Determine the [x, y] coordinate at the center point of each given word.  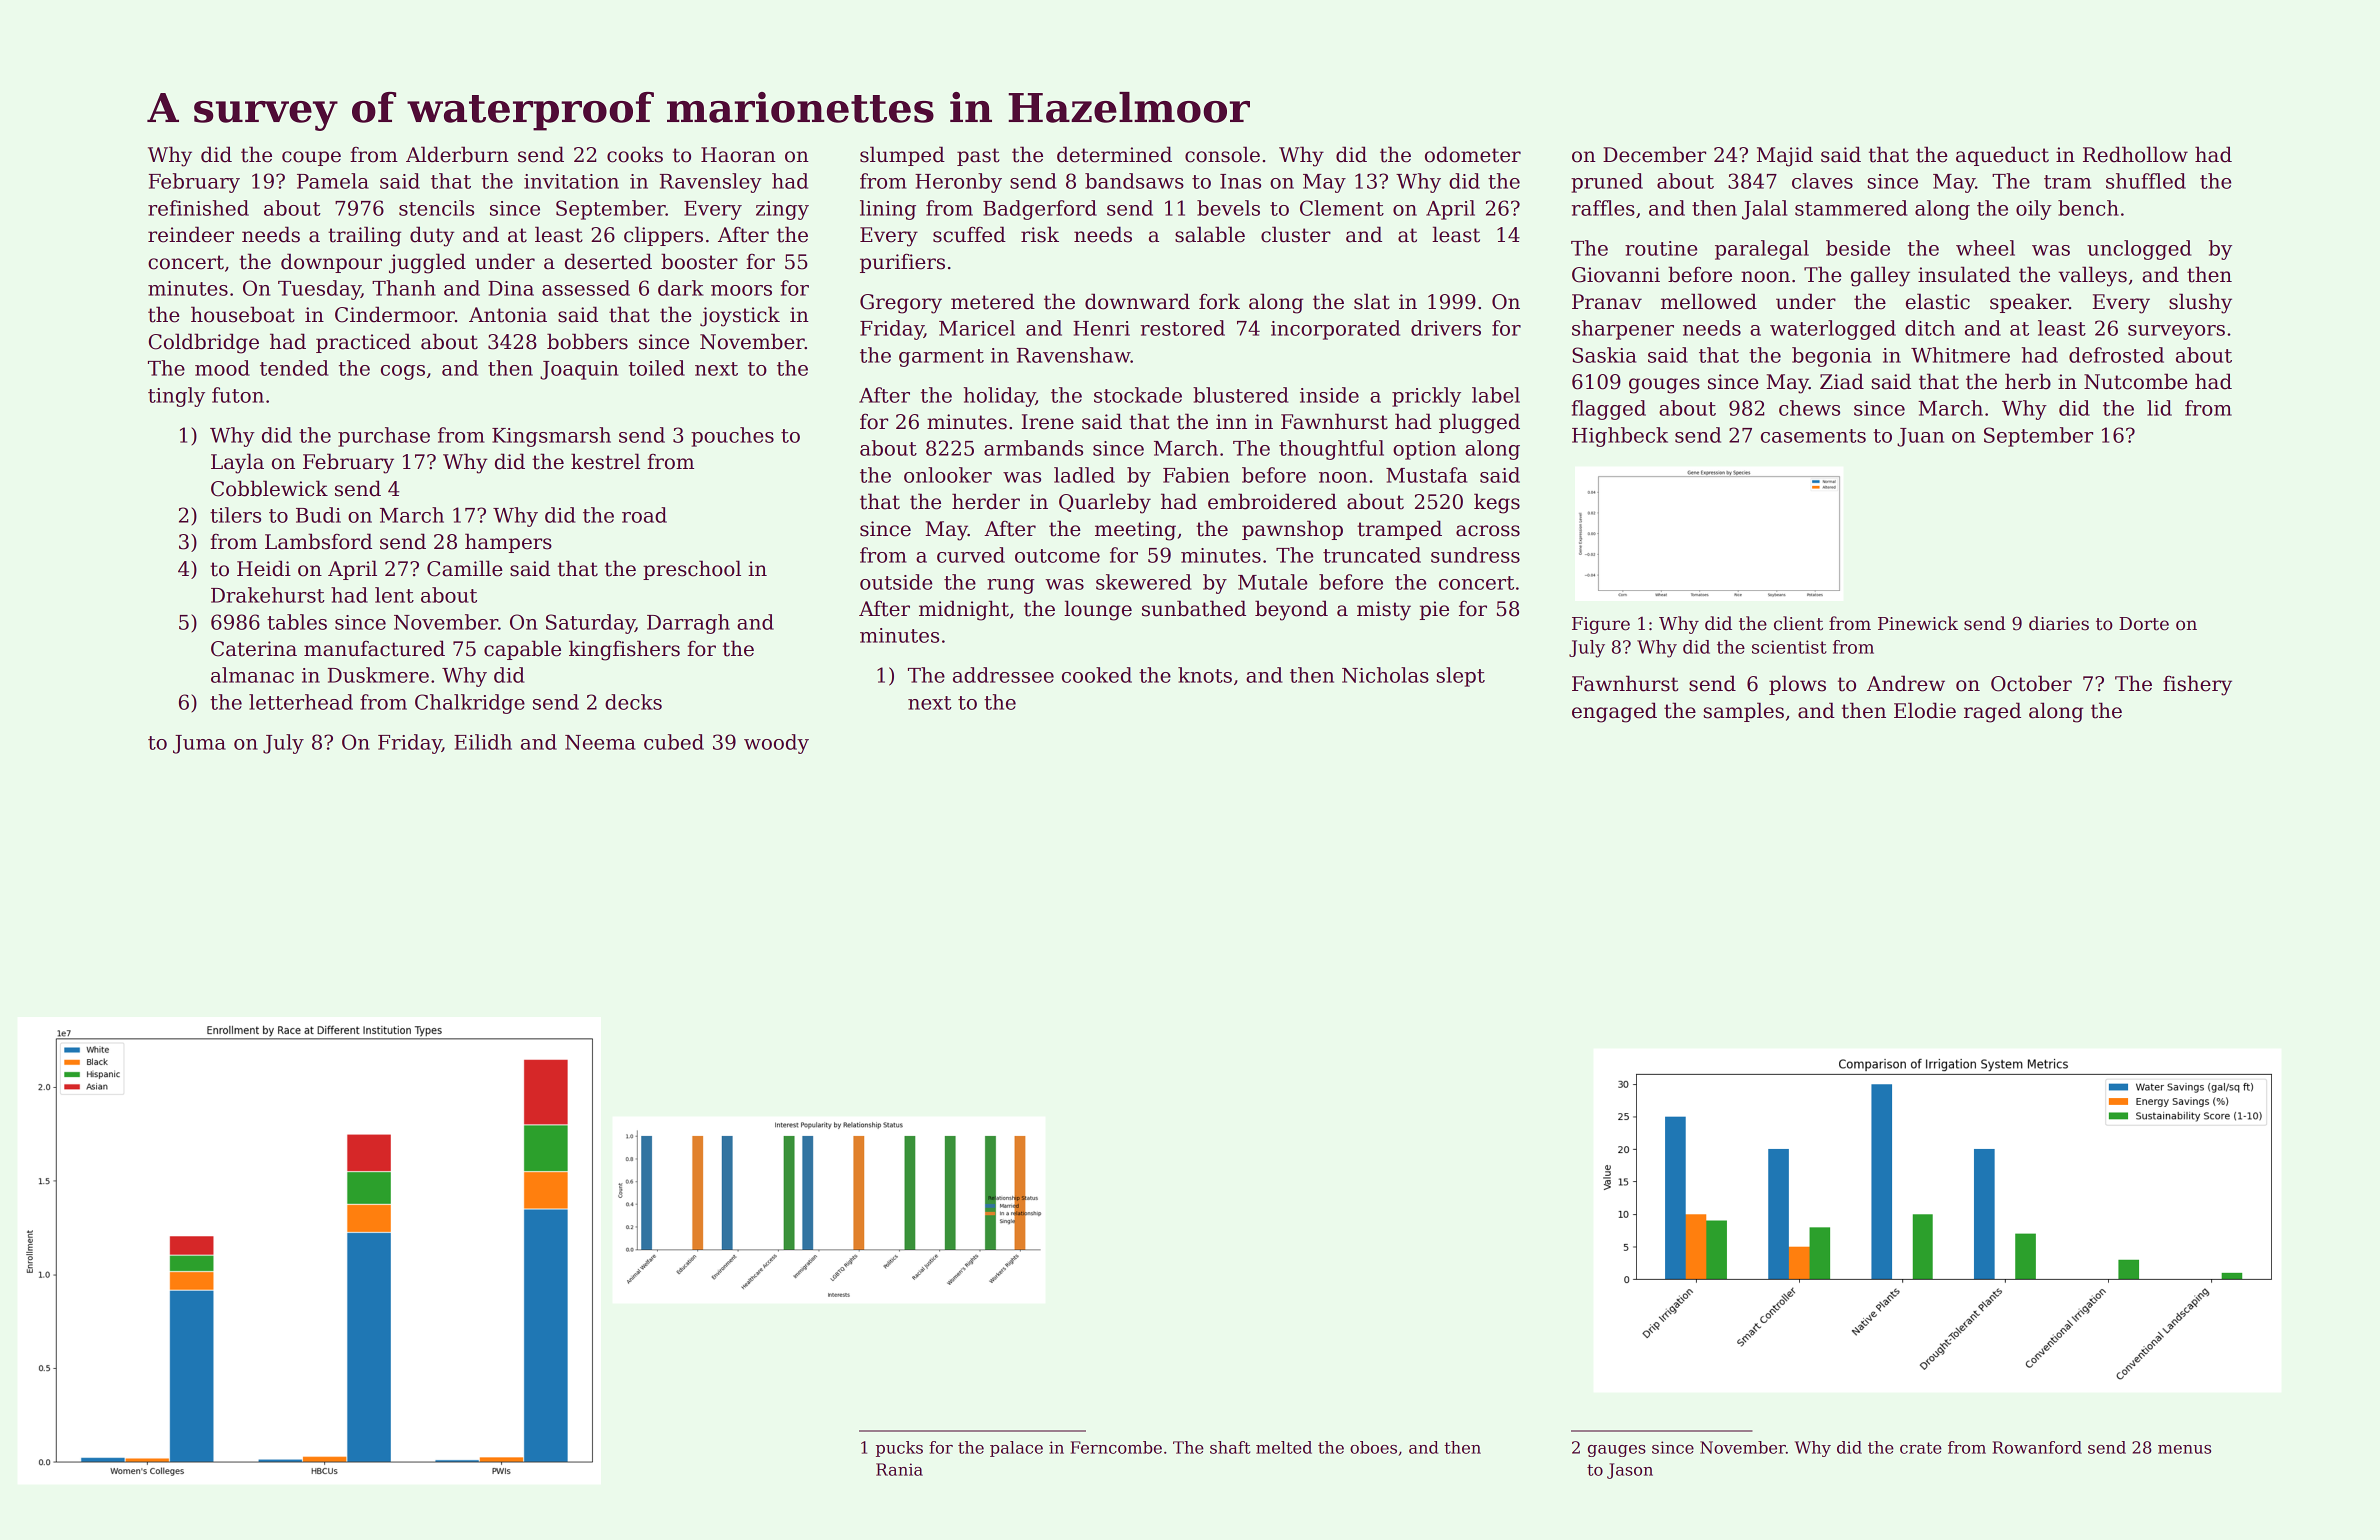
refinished [198, 208]
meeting [1135, 531]
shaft [1230, 1447]
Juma [199, 744]
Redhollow [2135, 154]
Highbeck [1620, 437]
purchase [384, 437]
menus [2184, 1449]
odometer [1473, 154]
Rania [899, 1469]
